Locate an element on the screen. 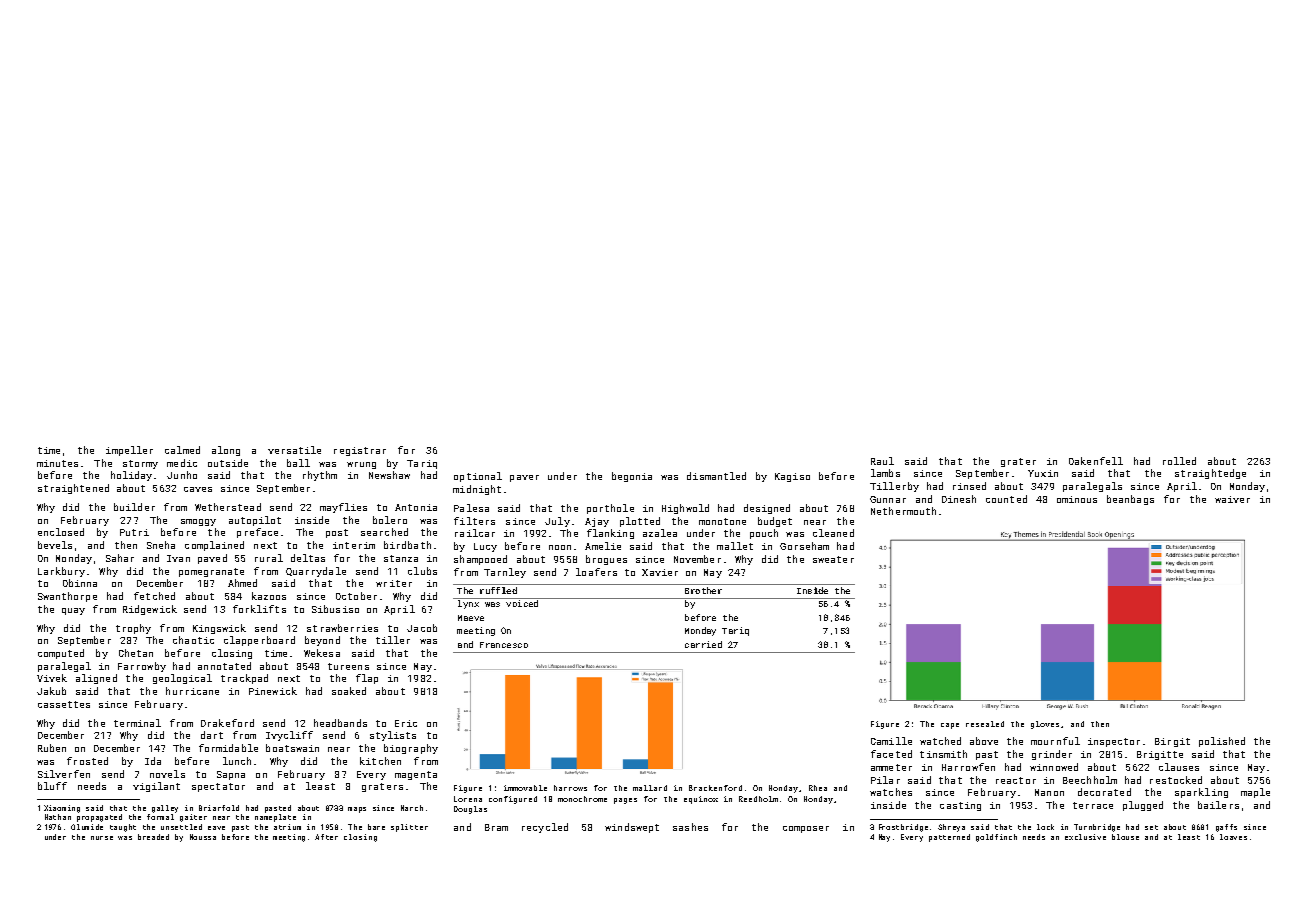 Image resolution: width=1308 pixels, height=924 pixels. faceted is located at coordinates (891, 754).
